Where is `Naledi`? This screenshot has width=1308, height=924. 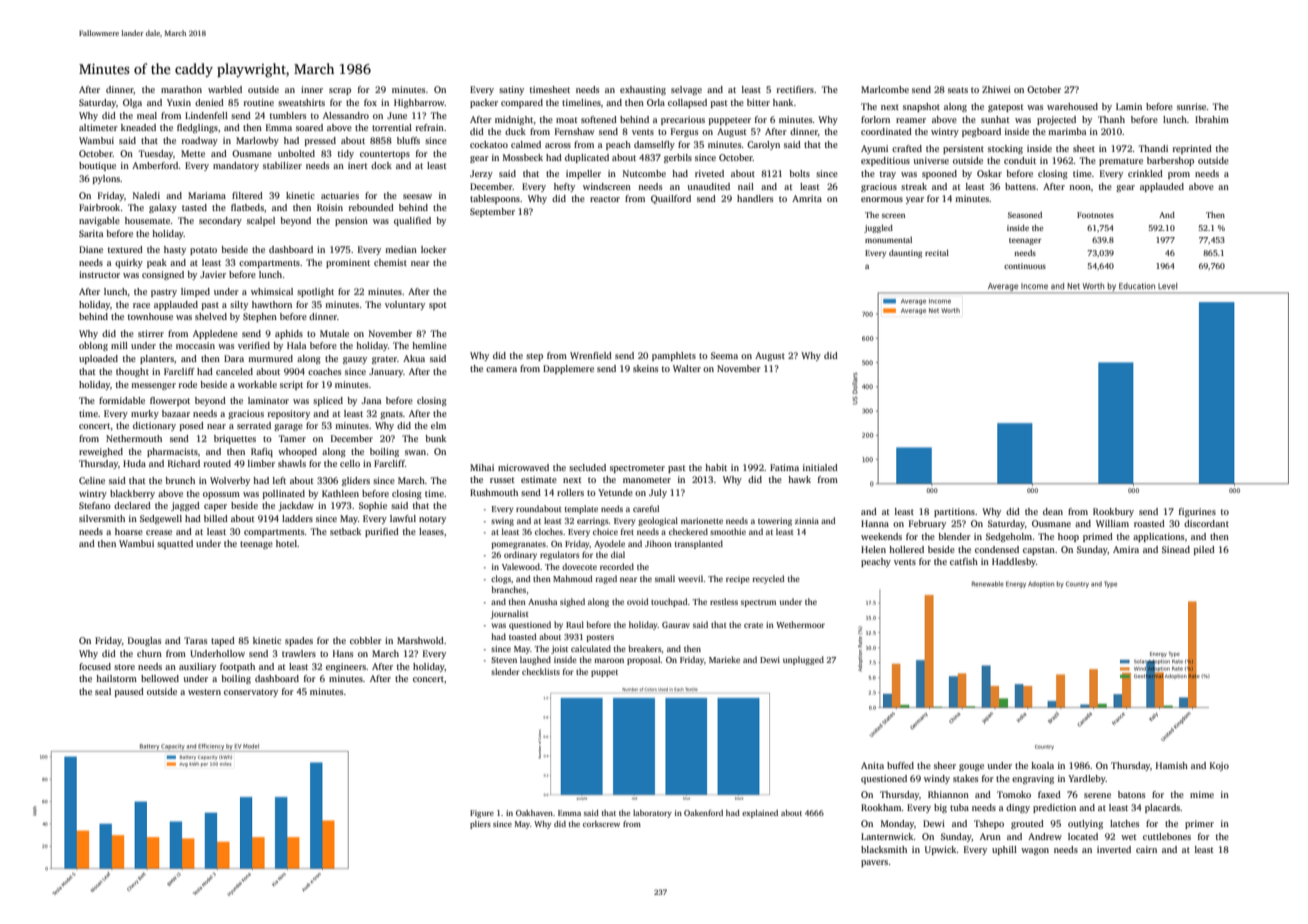
Naledi is located at coordinates (146, 195).
